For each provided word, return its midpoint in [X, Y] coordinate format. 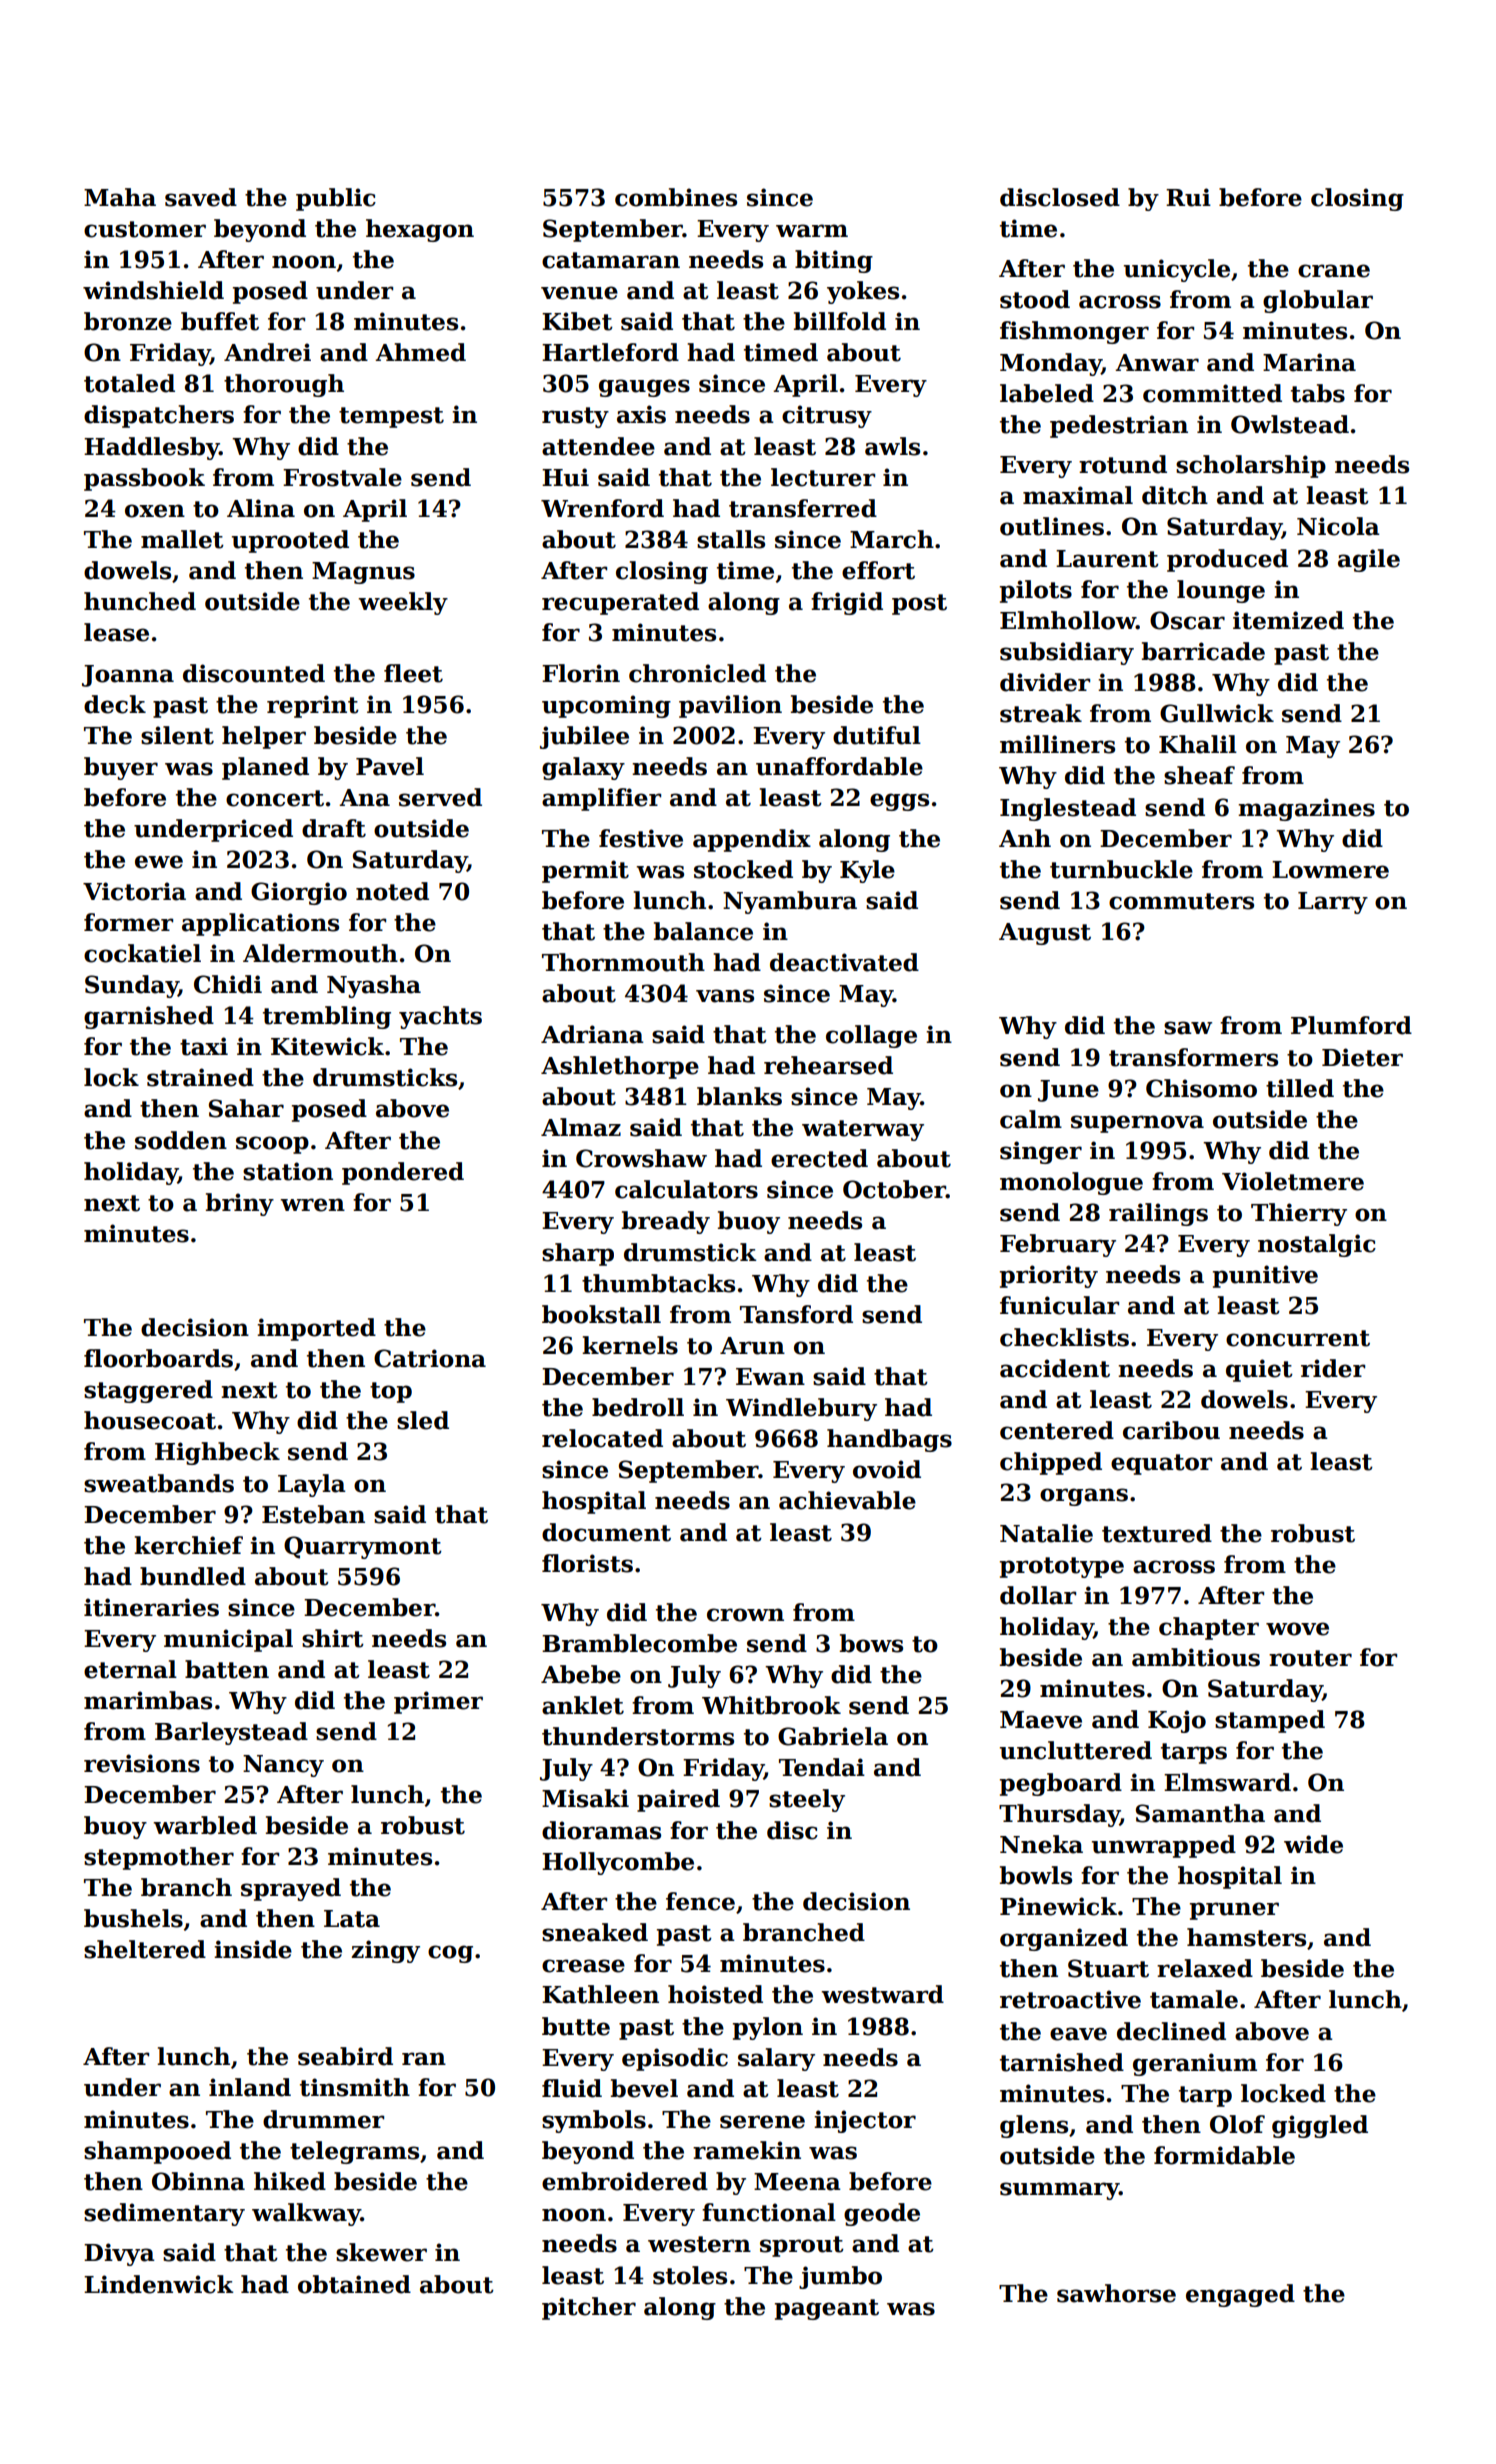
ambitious [1196, 1657]
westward [882, 1994]
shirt [333, 1638]
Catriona [430, 1358]
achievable [847, 1500]
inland [250, 2087]
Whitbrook [771, 1705]
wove [1297, 1629]
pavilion [730, 706]
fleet [413, 673]
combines [676, 197]
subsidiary [1067, 653]
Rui [1188, 197]
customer [145, 229]
